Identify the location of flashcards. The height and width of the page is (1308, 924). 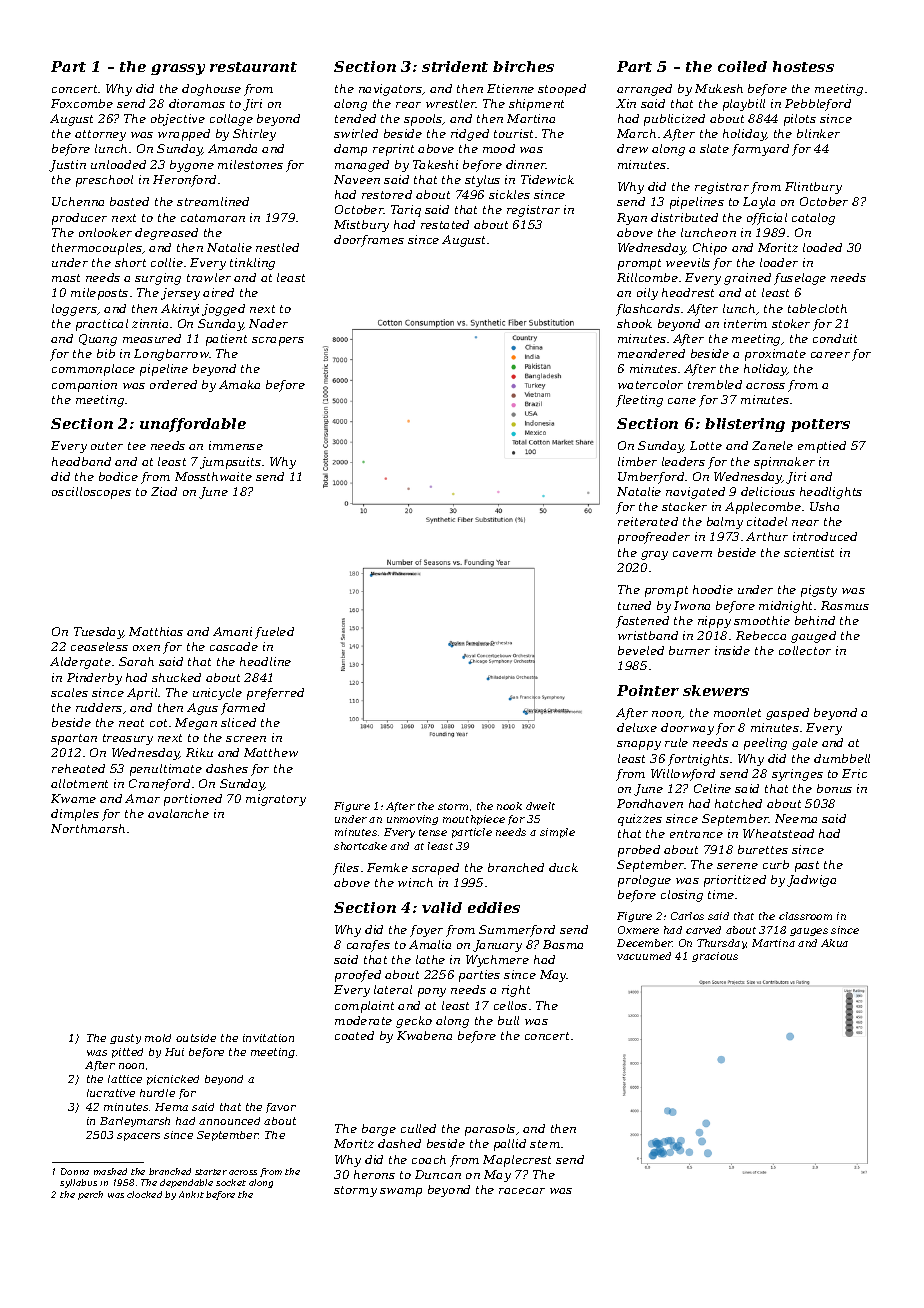
(648, 310).
